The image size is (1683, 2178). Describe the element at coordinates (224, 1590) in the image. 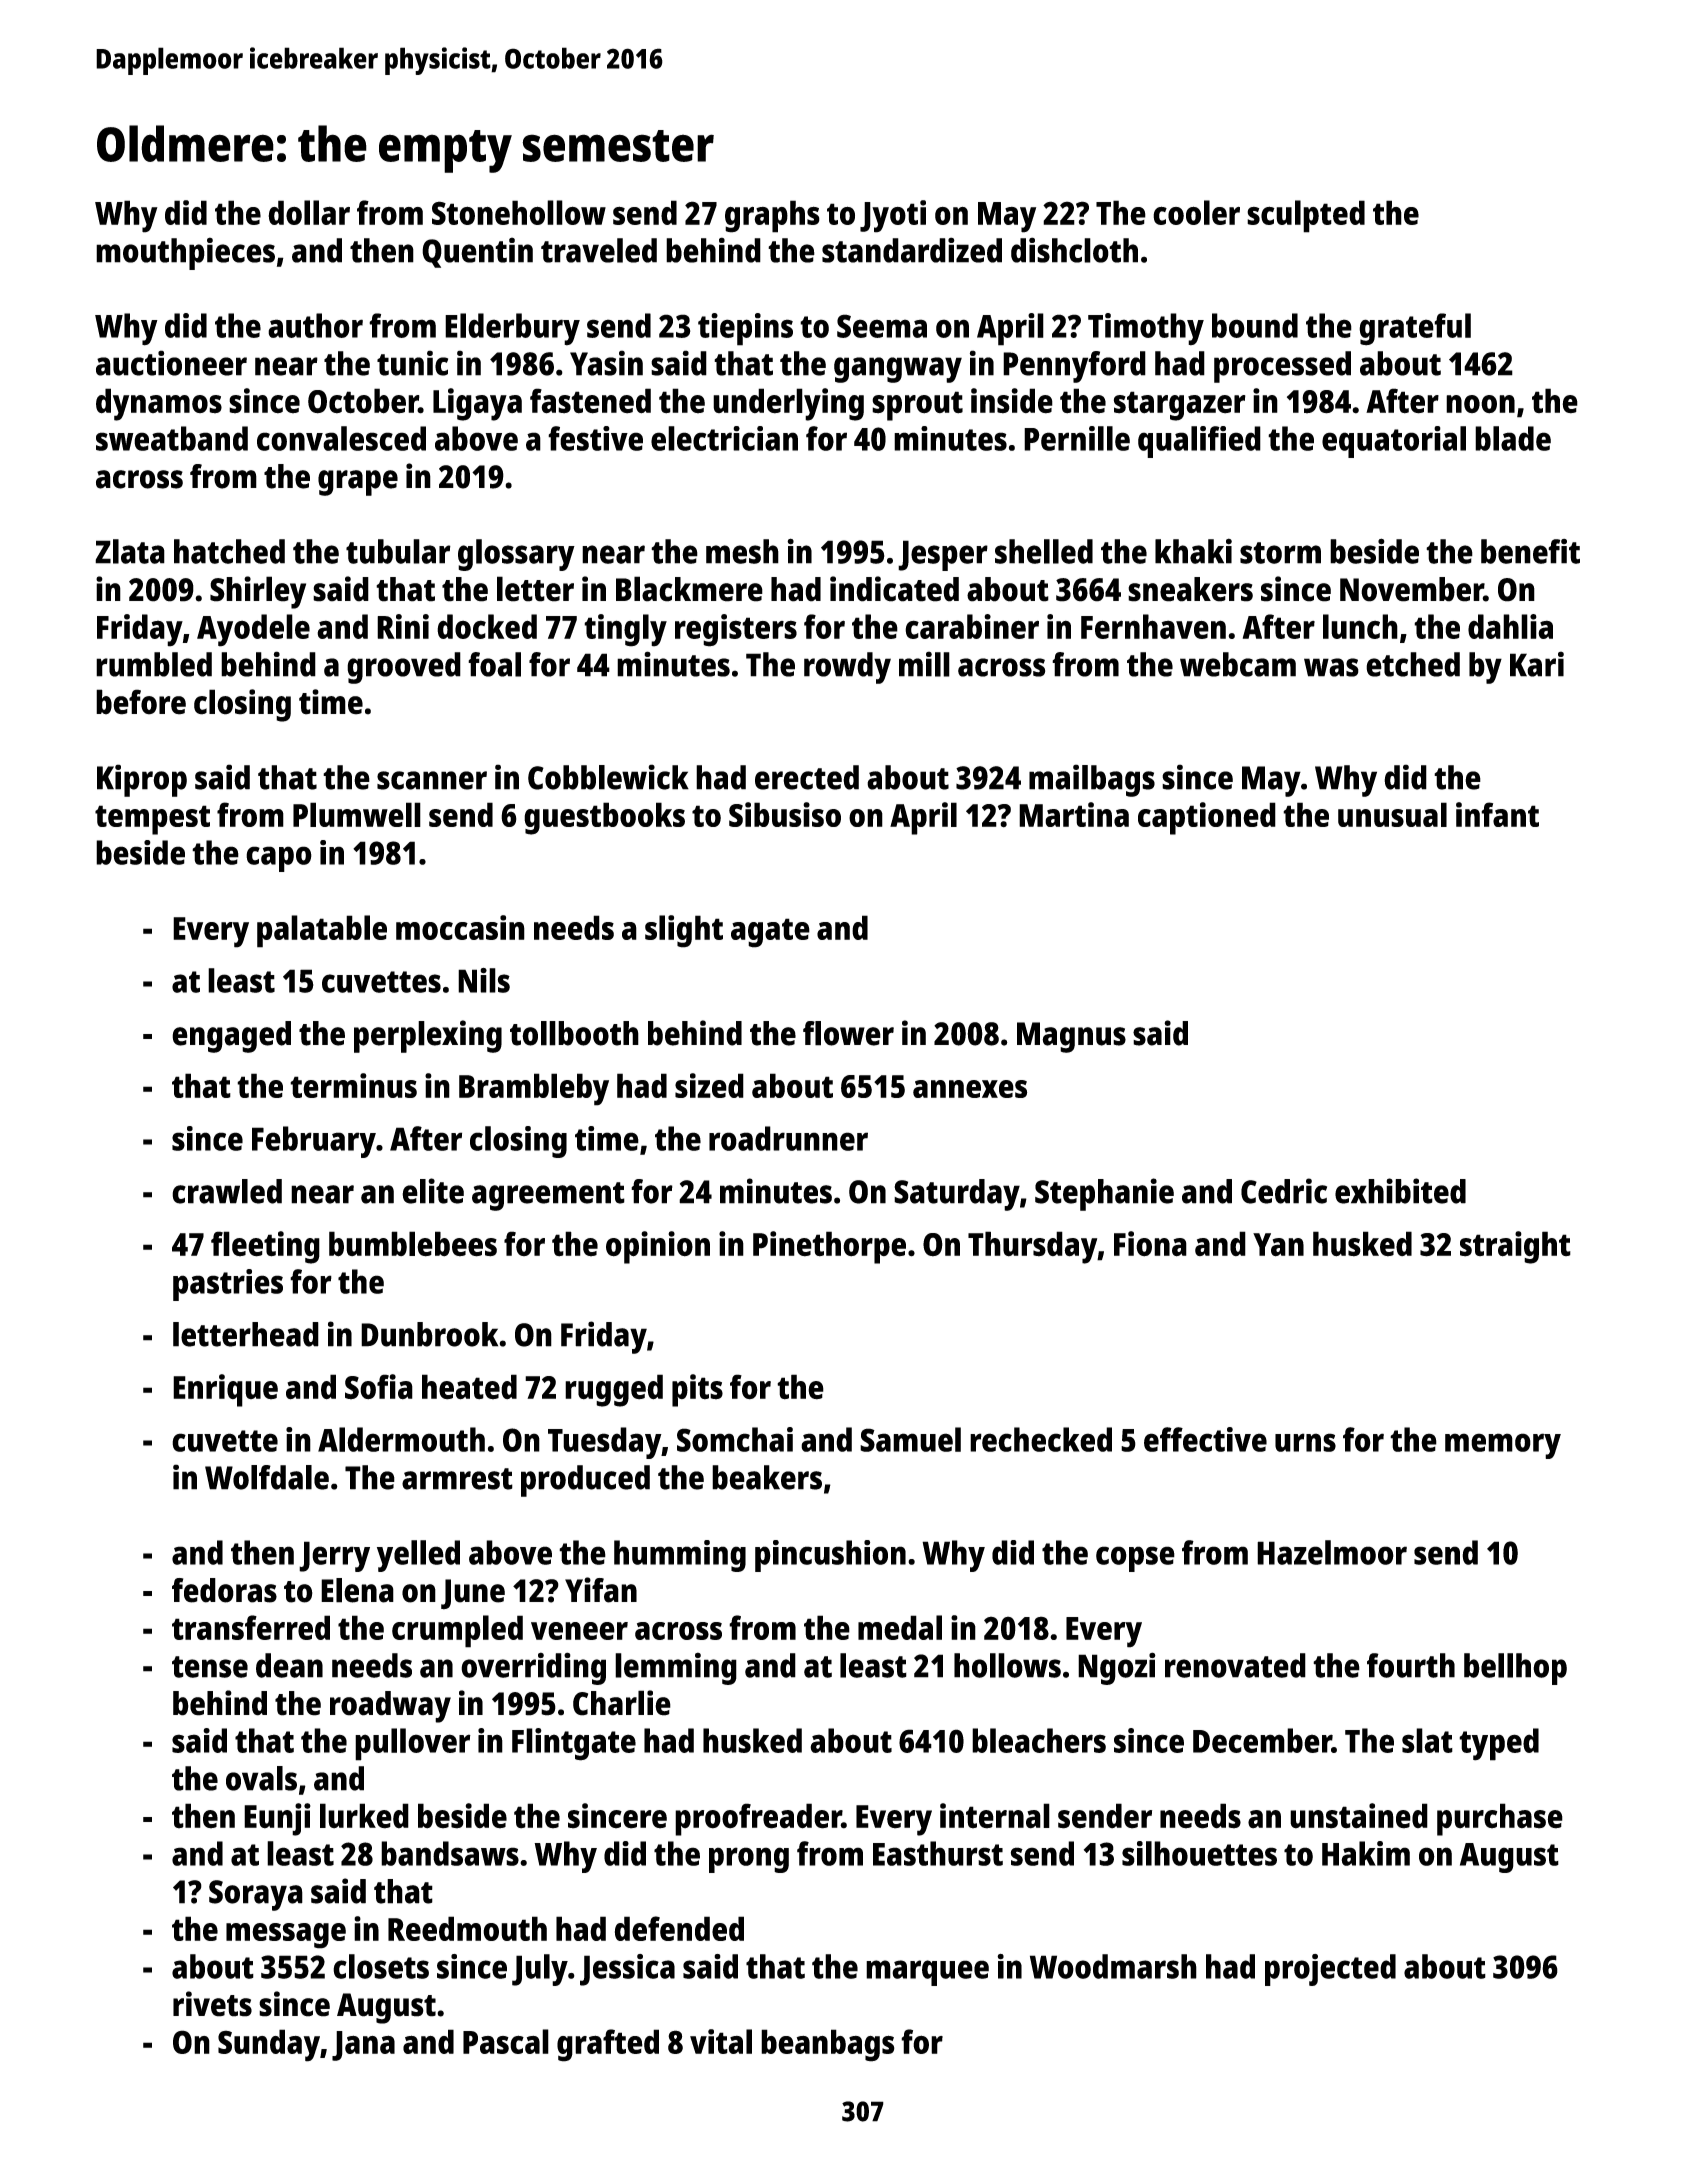

I see `fedoras` at that location.
